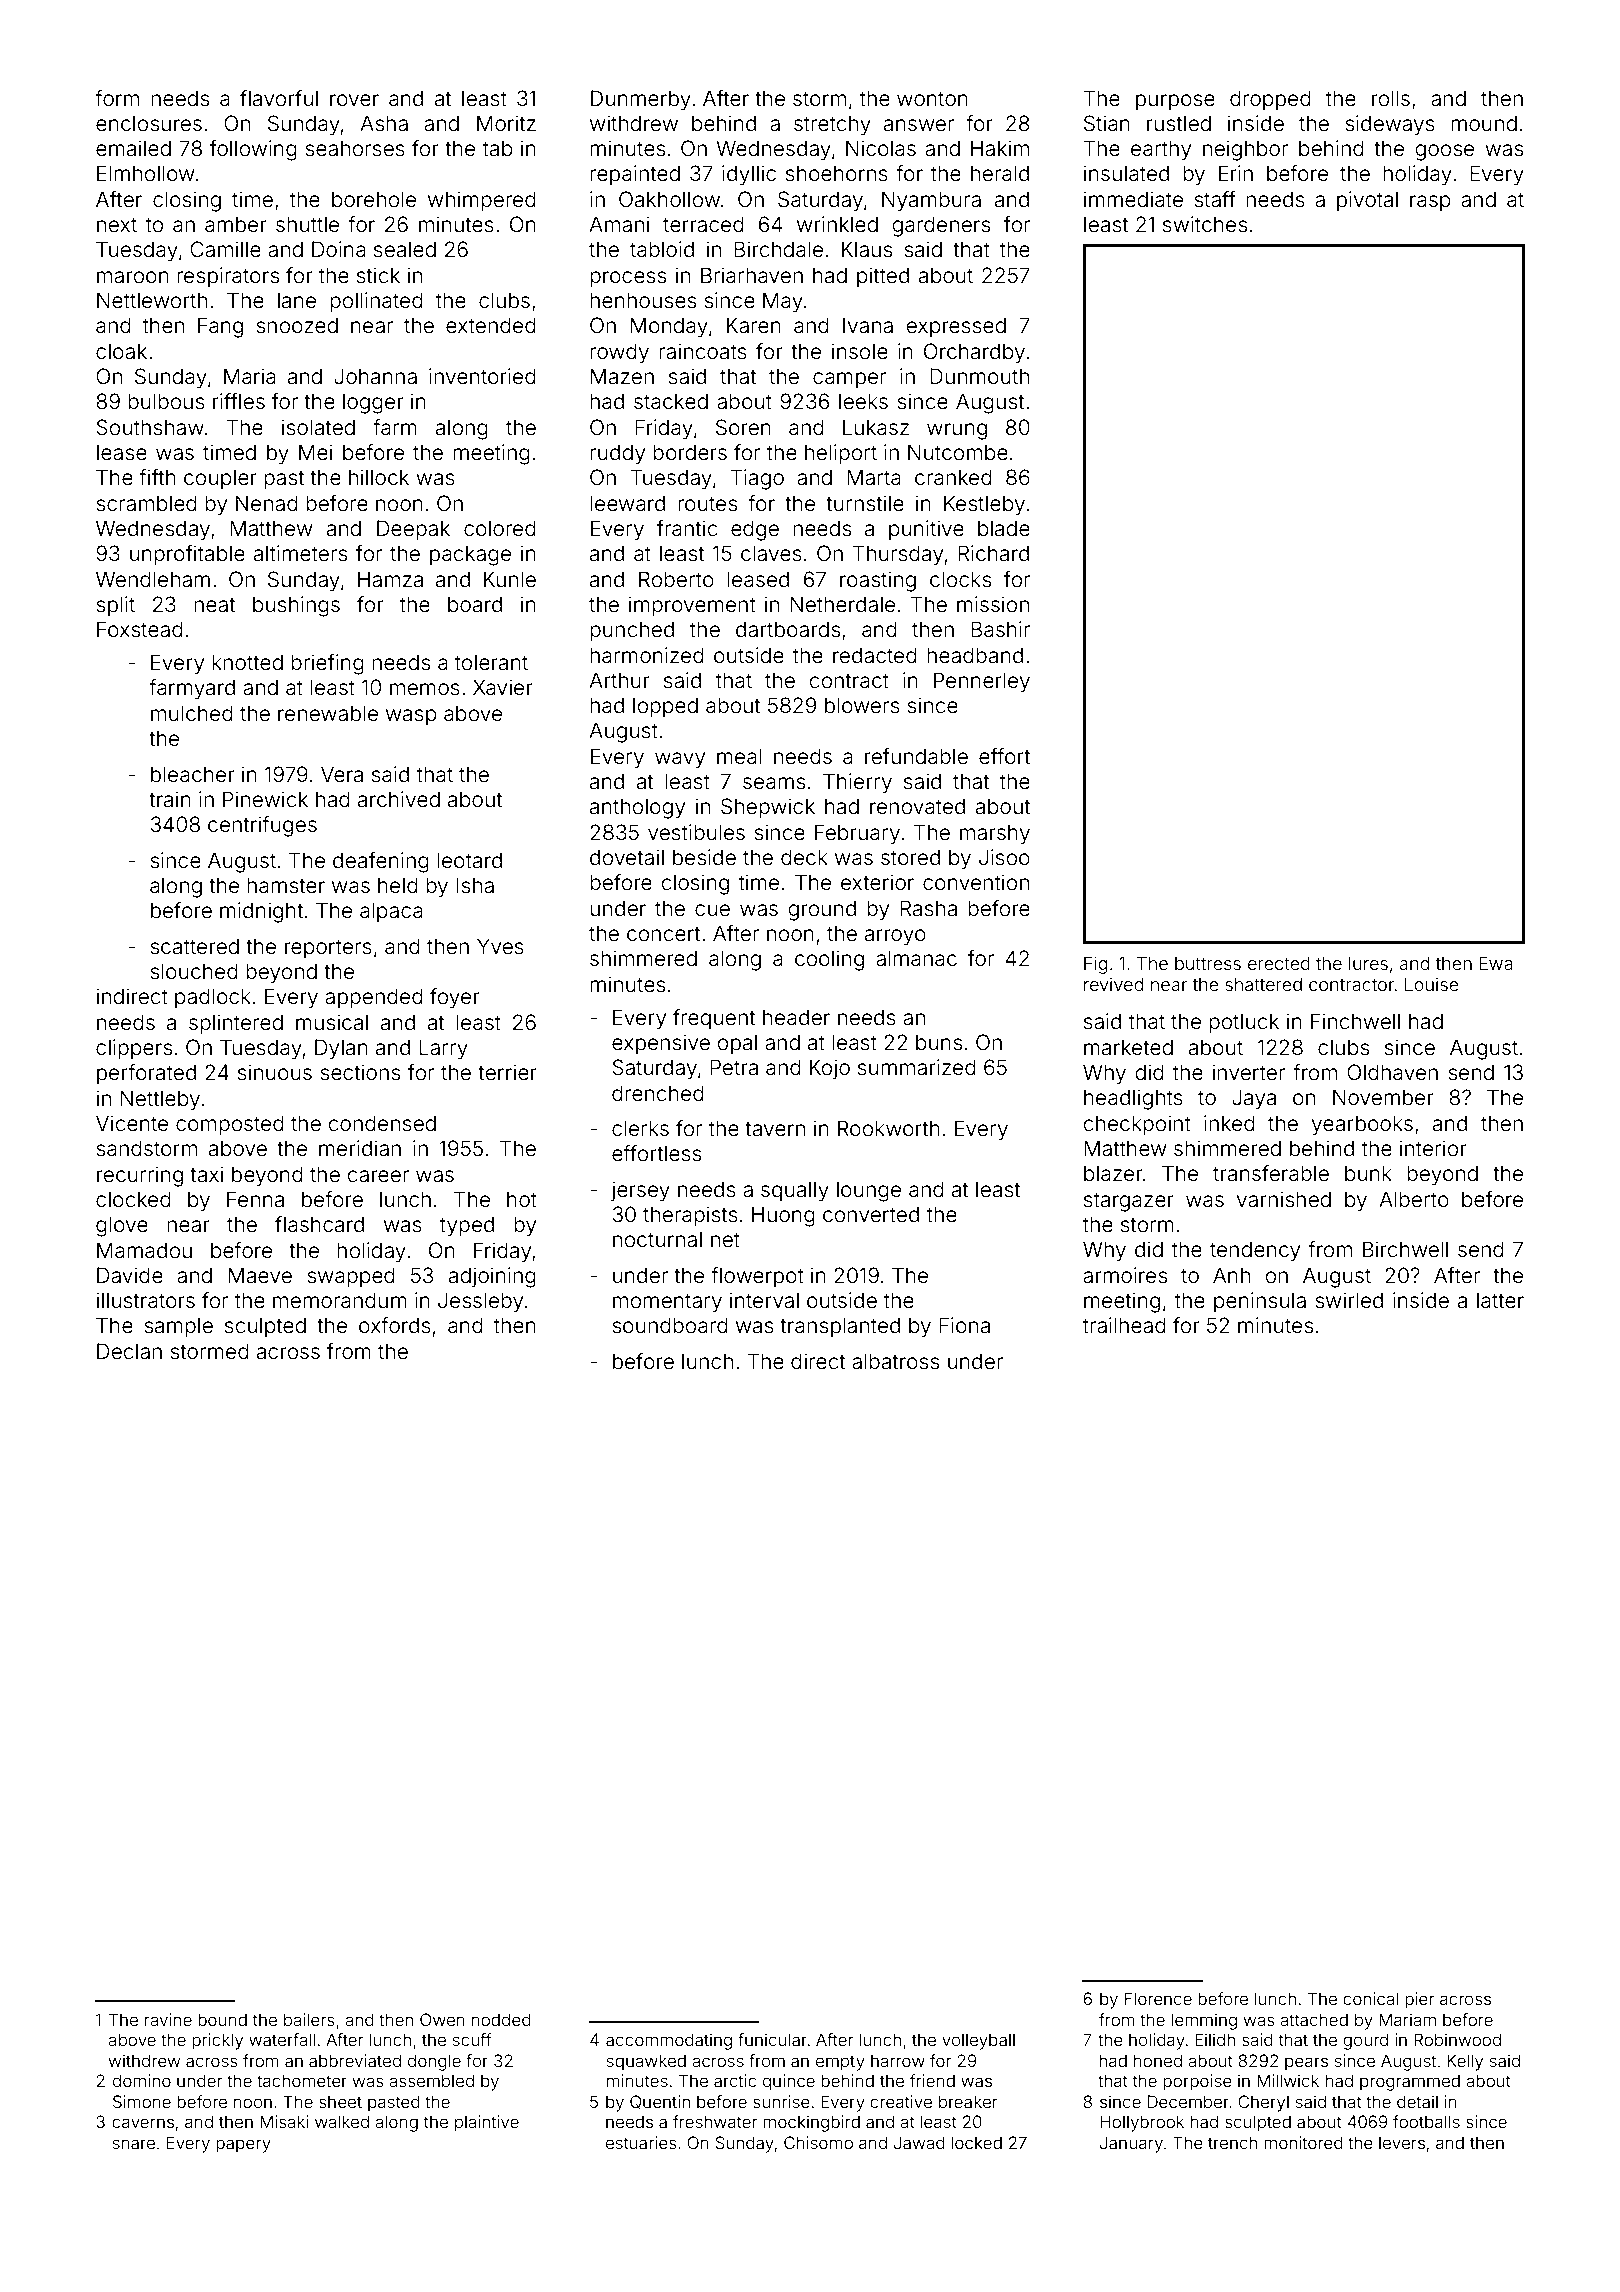 The height and width of the image is (2292, 1620). What do you see at coordinates (1432, 984) in the image?
I see `Louise` at bounding box center [1432, 984].
